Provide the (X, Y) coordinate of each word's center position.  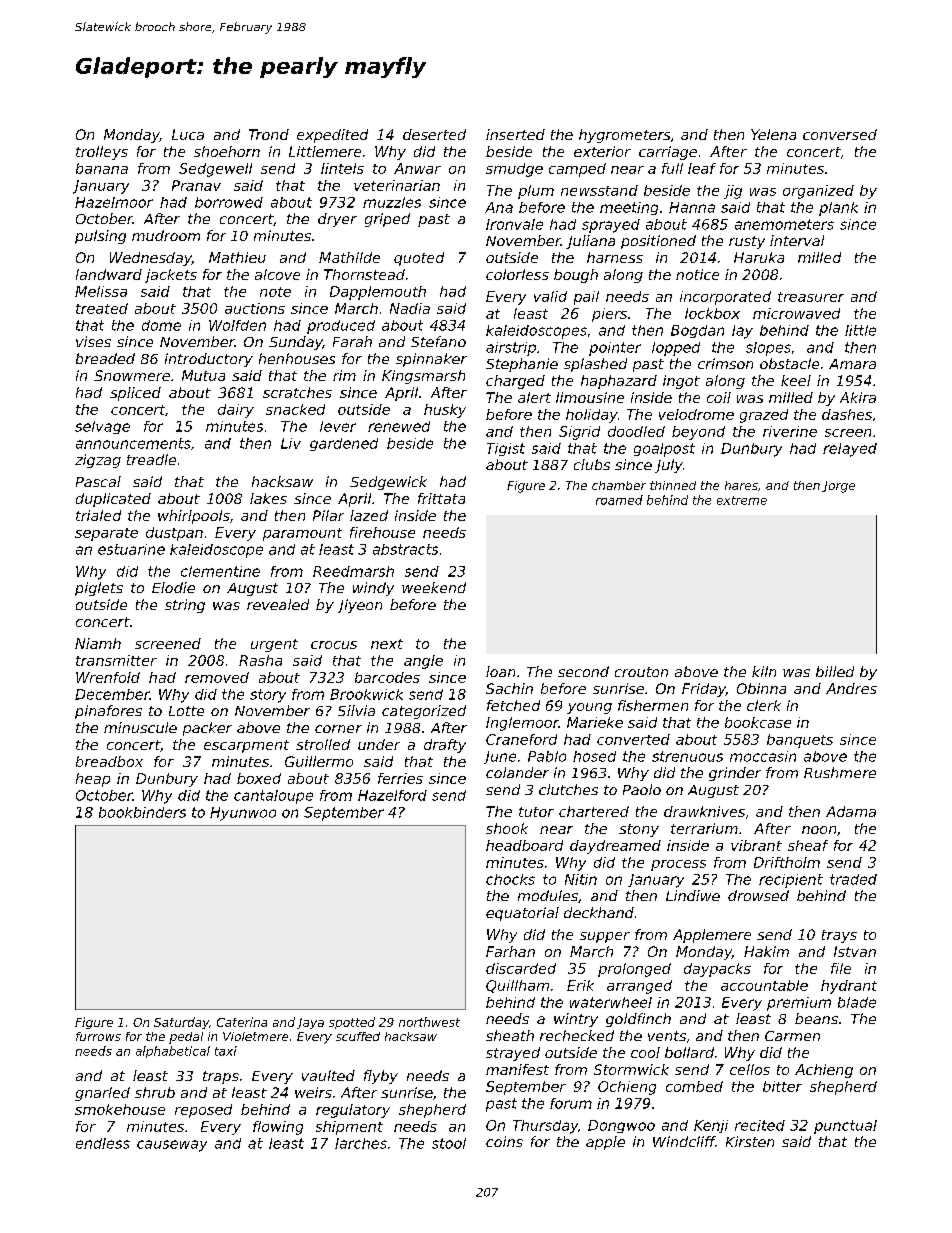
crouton (641, 672)
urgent (274, 645)
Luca (188, 134)
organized (818, 192)
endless (103, 1143)
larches (361, 1143)
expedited (332, 136)
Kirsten (750, 1141)
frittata (441, 498)
